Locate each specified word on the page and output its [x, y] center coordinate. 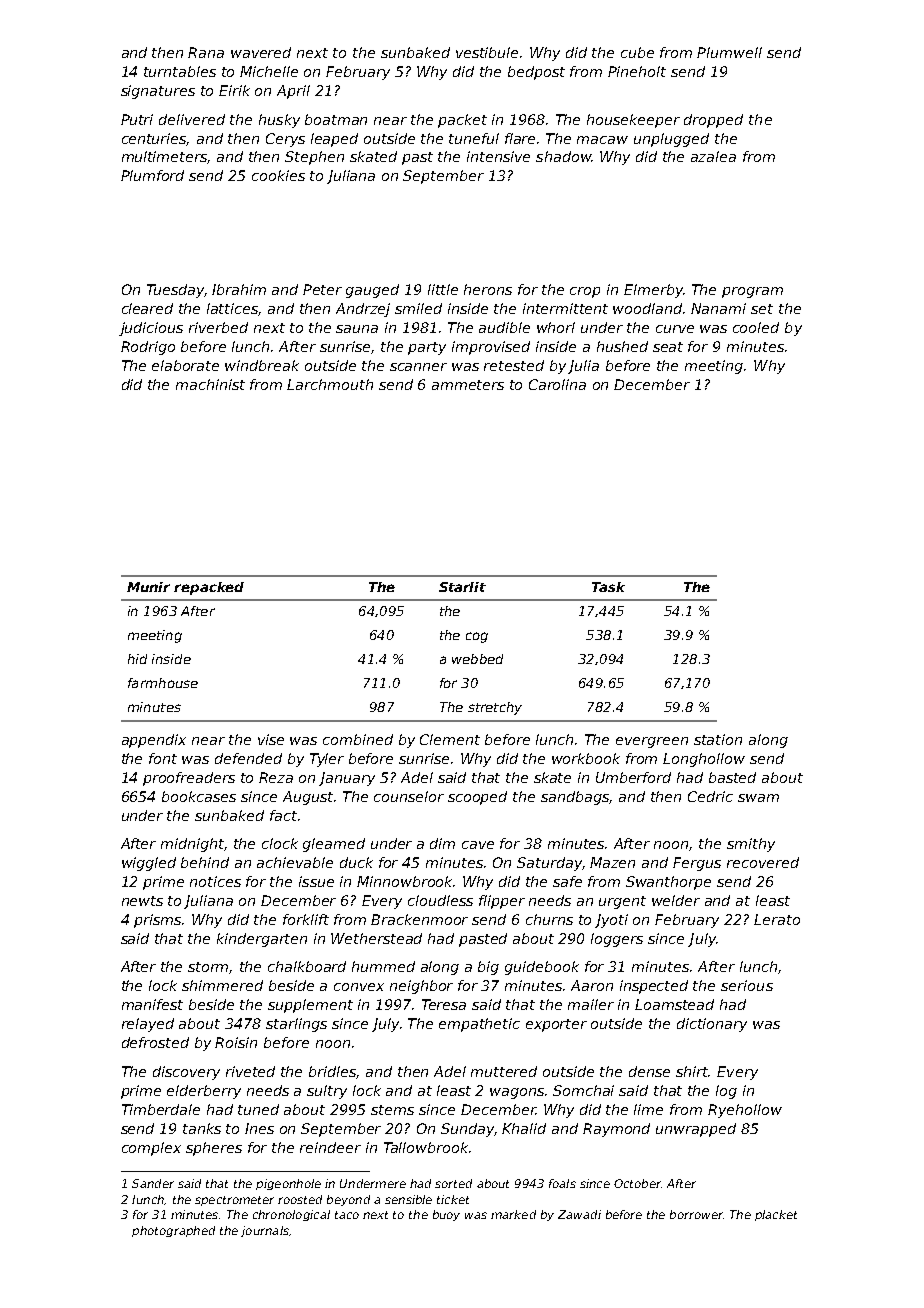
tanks [202, 1128]
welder [676, 900]
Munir [148, 587]
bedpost [536, 73]
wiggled [149, 864]
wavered [261, 52]
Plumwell [729, 52]
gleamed [334, 845]
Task [608, 587]
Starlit [462, 587]
